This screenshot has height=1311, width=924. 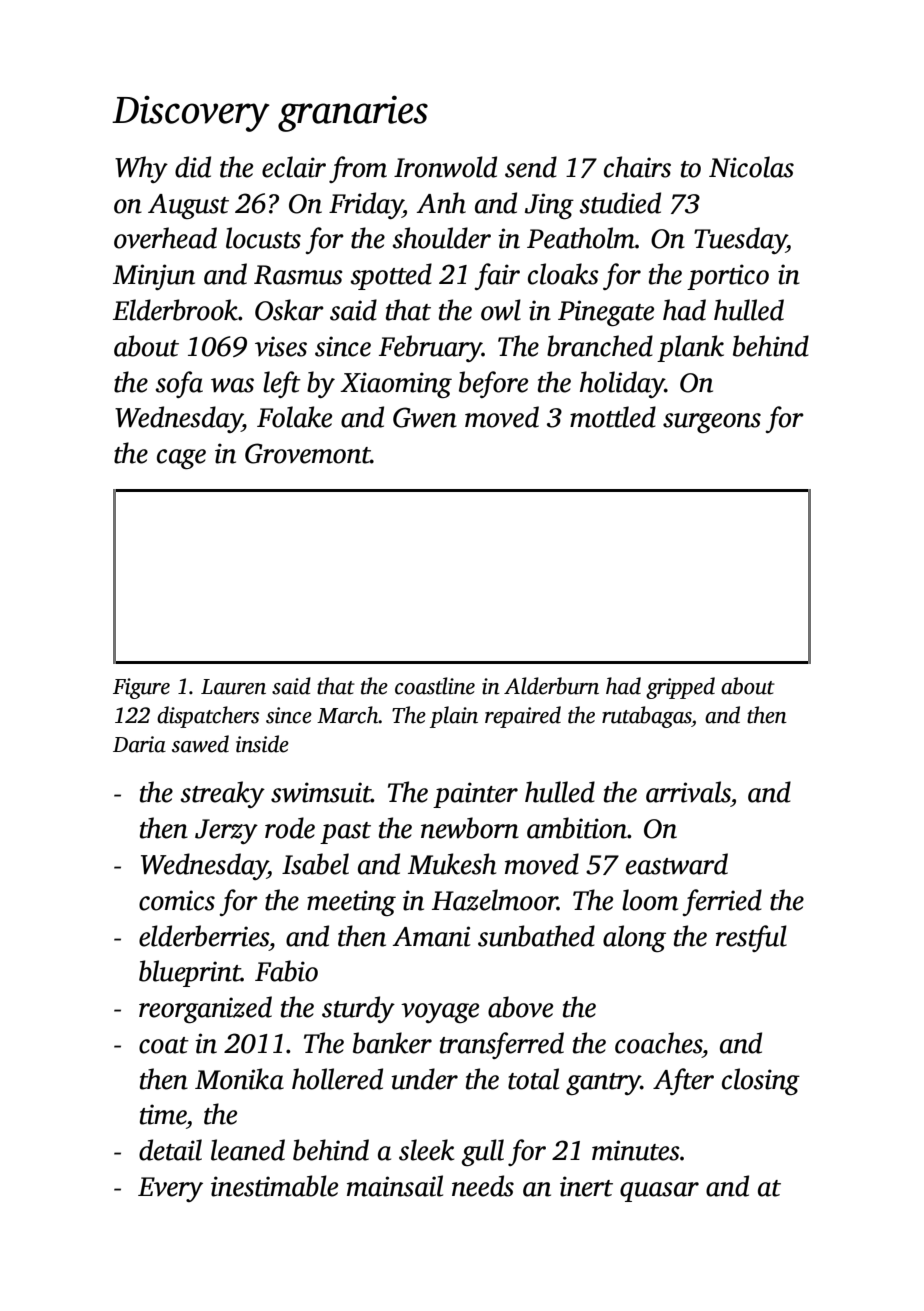 What do you see at coordinates (647, 717) in the screenshot?
I see `rutabagas` at bounding box center [647, 717].
